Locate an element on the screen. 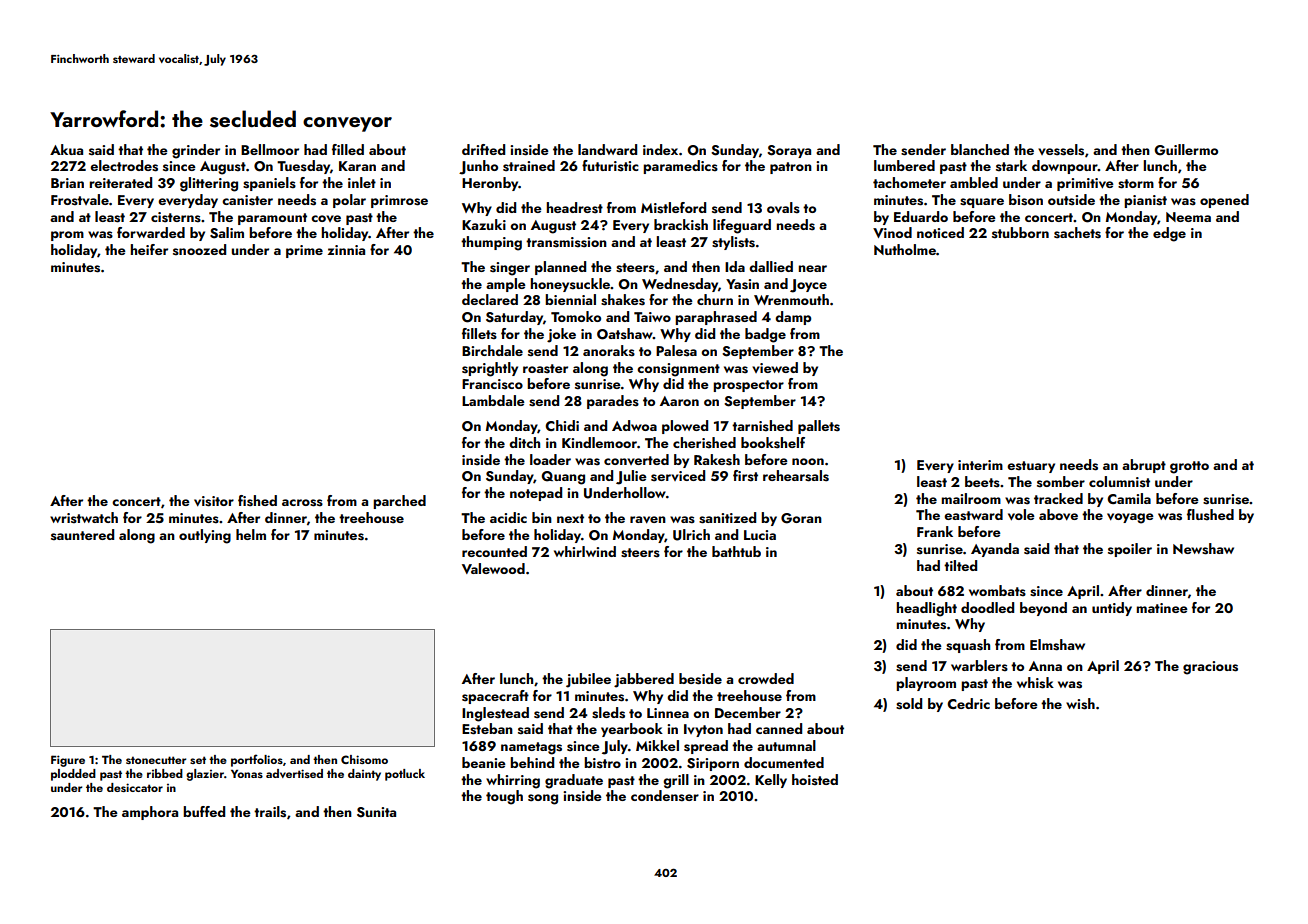 The width and height of the screenshot is (1308, 924). grinder is located at coordinates (196, 151).
